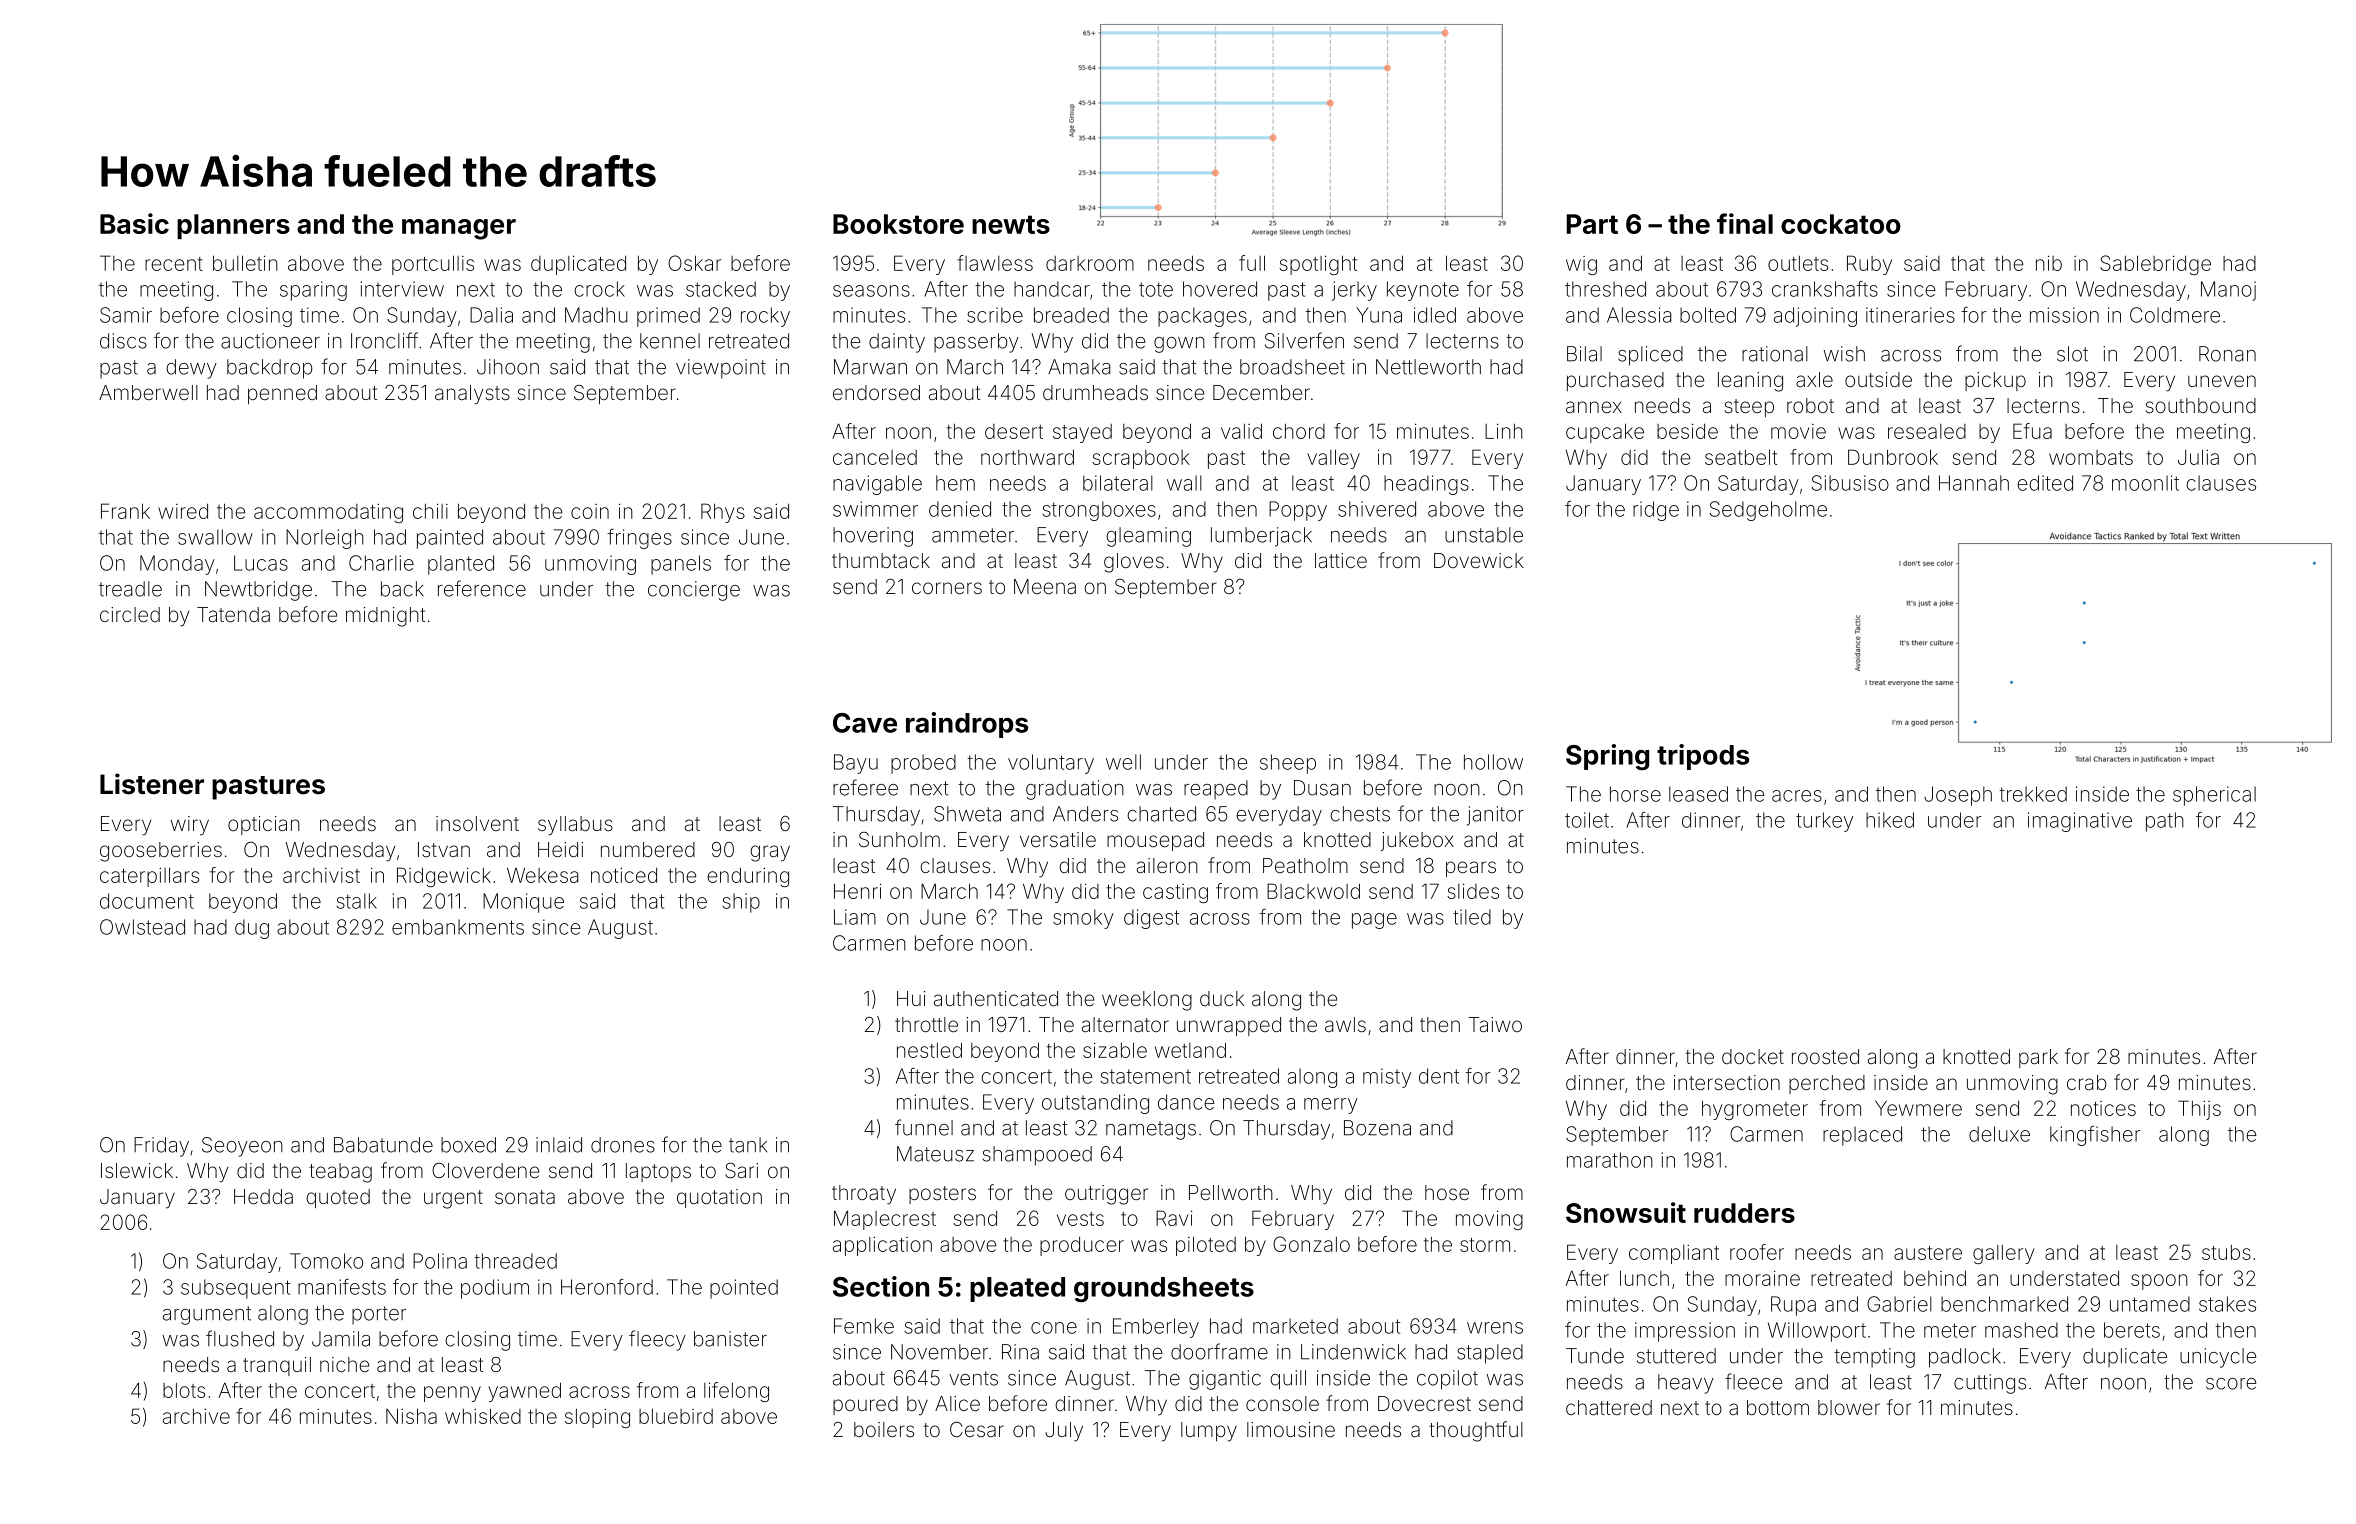 This screenshot has height=1524, width=2356. I want to click on lumpy, so click(1209, 1432).
